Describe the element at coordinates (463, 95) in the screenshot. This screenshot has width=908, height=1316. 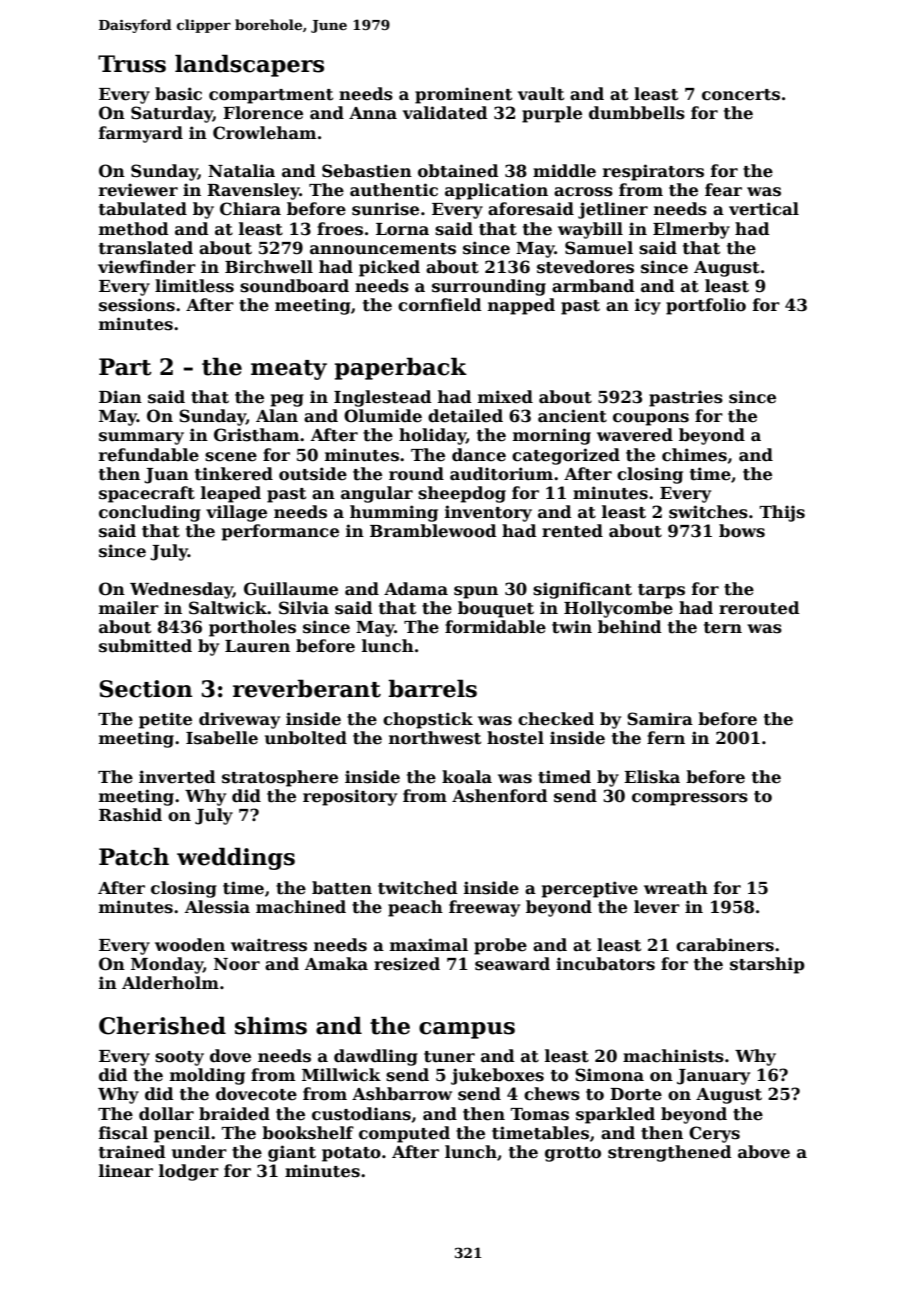
I see `prominent` at that location.
